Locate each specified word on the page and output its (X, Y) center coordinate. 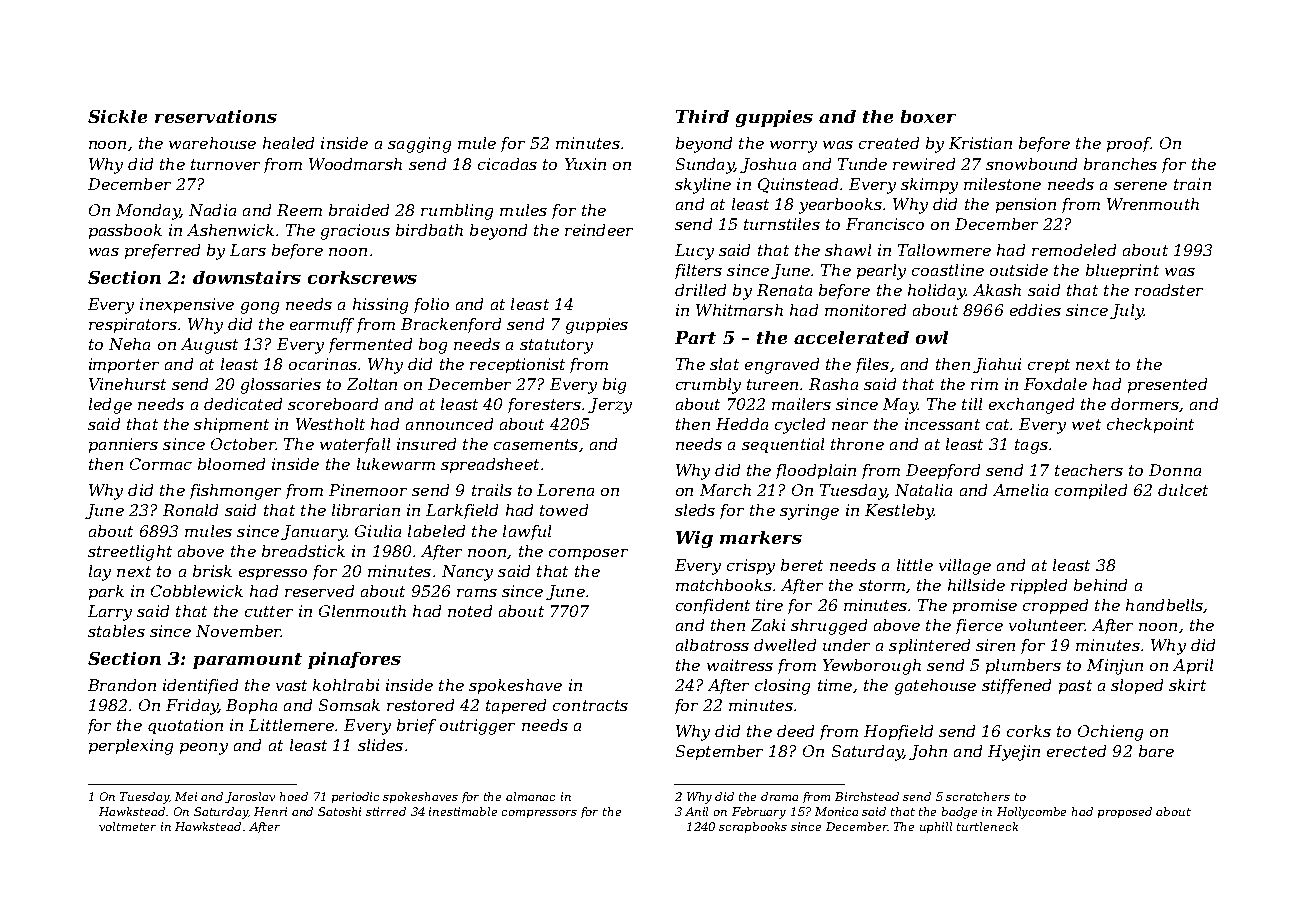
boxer (928, 116)
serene (1140, 186)
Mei (186, 796)
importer (124, 365)
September (719, 752)
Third (702, 116)
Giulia (378, 531)
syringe (809, 512)
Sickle (117, 116)
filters (698, 271)
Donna (1175, 470)
